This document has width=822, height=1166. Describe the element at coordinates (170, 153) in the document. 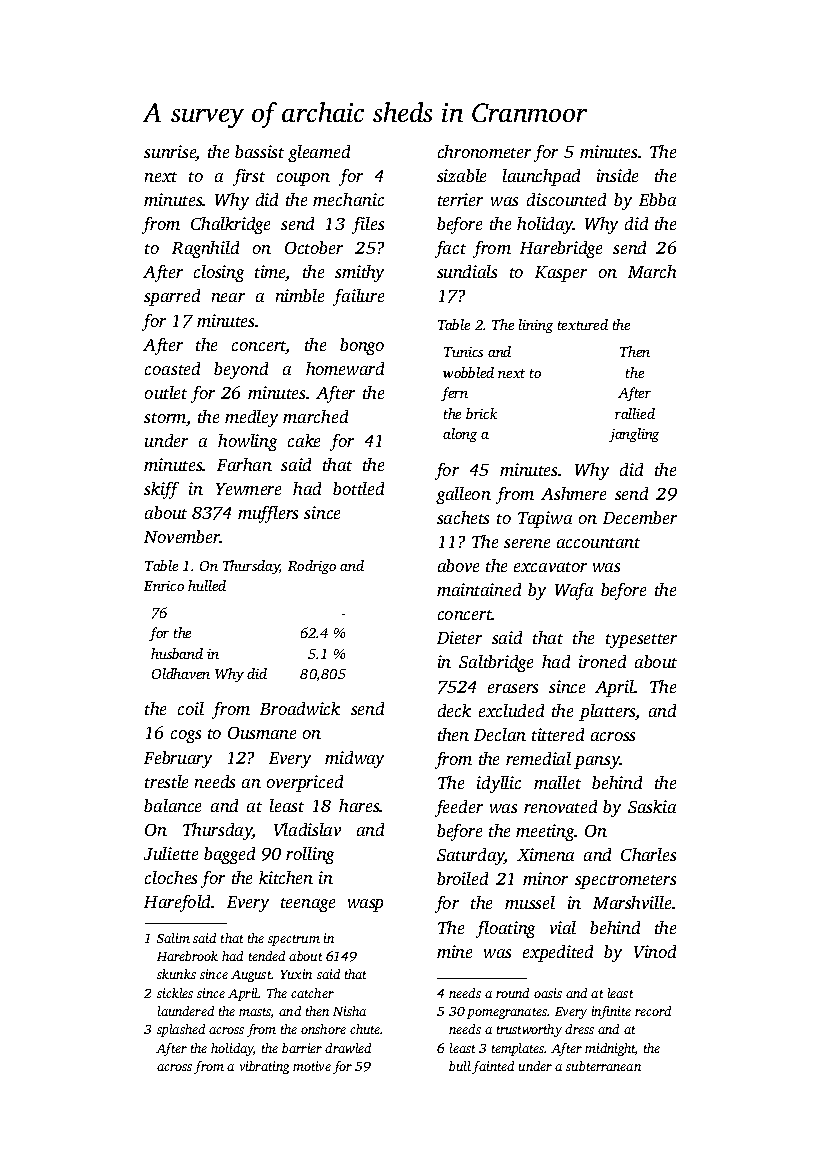

I see `sunrise` at that location.
